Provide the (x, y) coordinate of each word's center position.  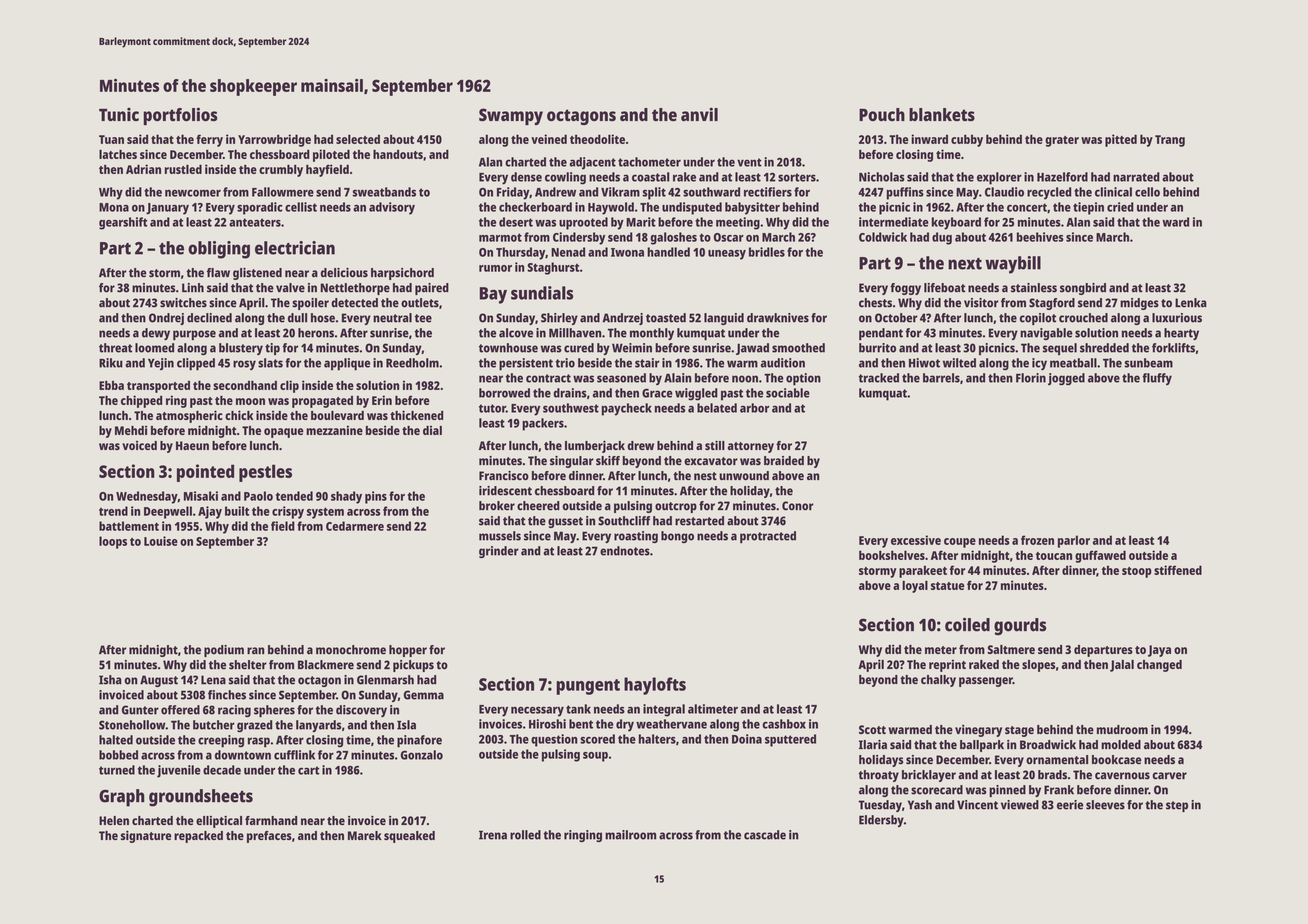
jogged (1066, 379)
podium (224, 651)
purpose (194, 335)
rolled (525, 835)
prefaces (269, 837)
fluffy (1157, 379)
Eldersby (881, 821)
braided (784, 460)
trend (113, 511)
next (965, 264)
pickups (413, 666)
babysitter (752, 208)
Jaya (1159, 651)
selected (358, 139)
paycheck (627, 409)
